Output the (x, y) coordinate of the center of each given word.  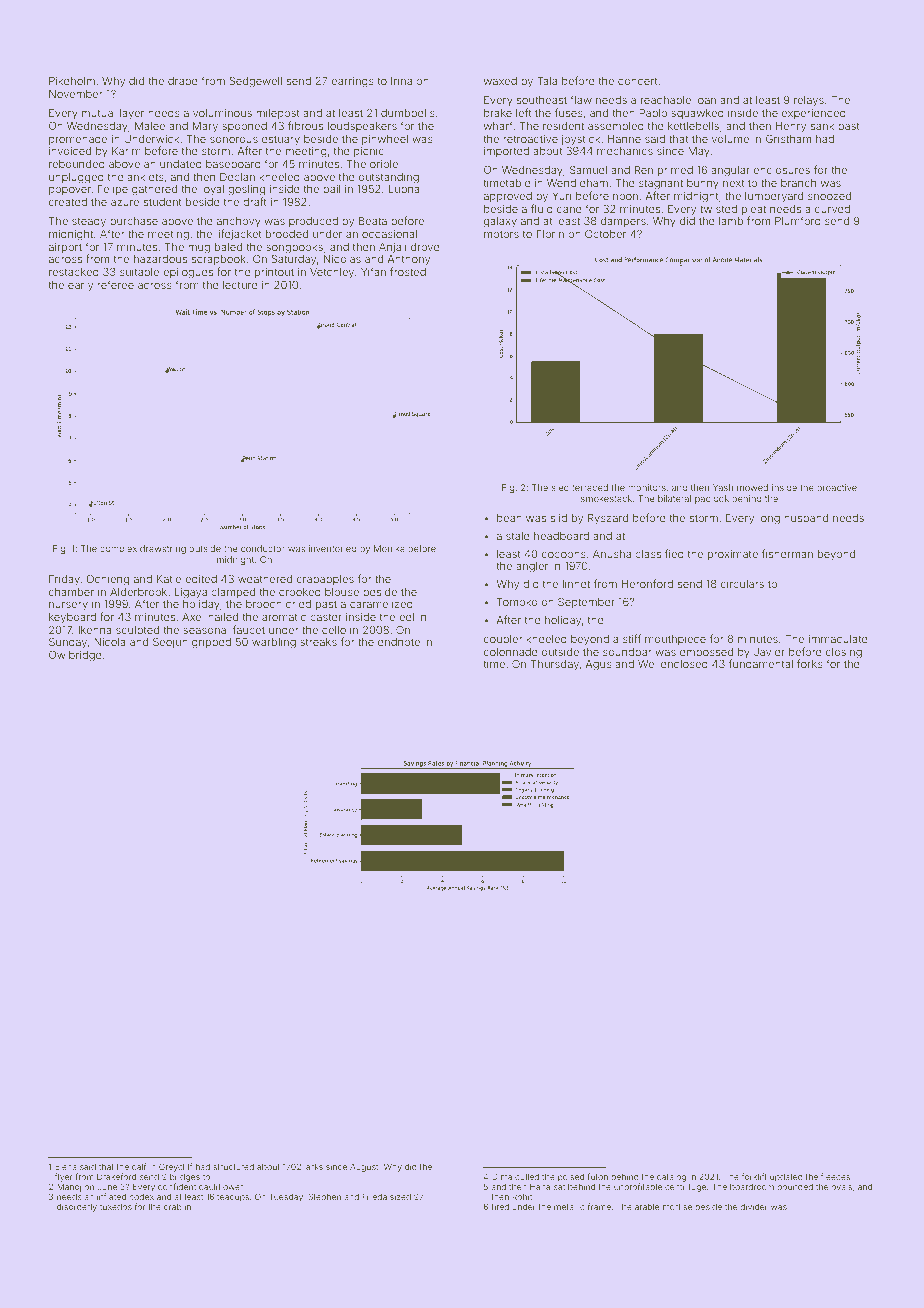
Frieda (375, 1196)
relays (809, 101)
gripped (211, 643)
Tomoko (517, 602)
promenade (78, 140)
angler (532, 567)
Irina (401, 81)
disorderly (77, 1207)
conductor (263, 548)
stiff (632, 638)
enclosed (684, 664)
